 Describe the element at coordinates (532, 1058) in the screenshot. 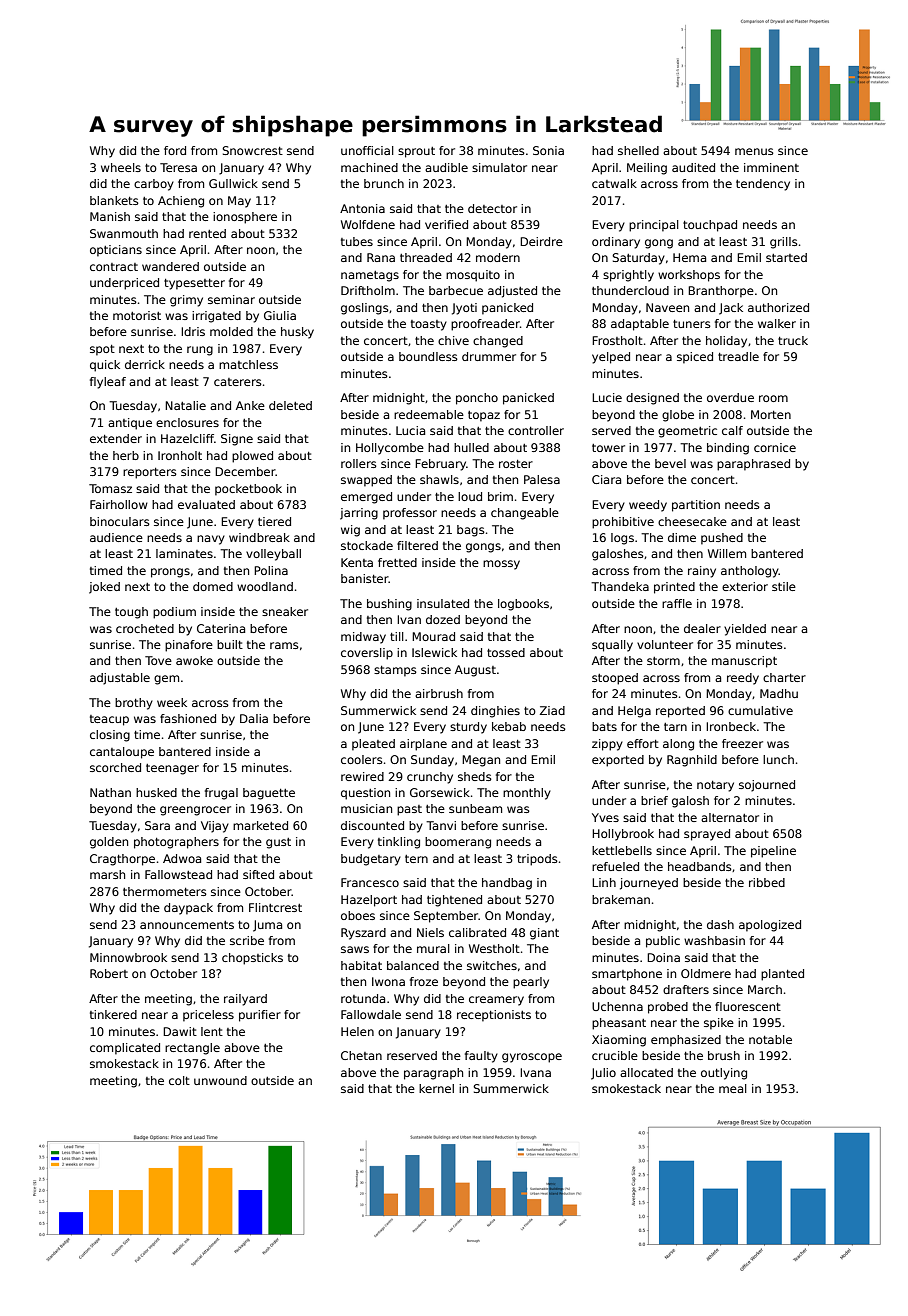

I see `gyroscope` at that location.
